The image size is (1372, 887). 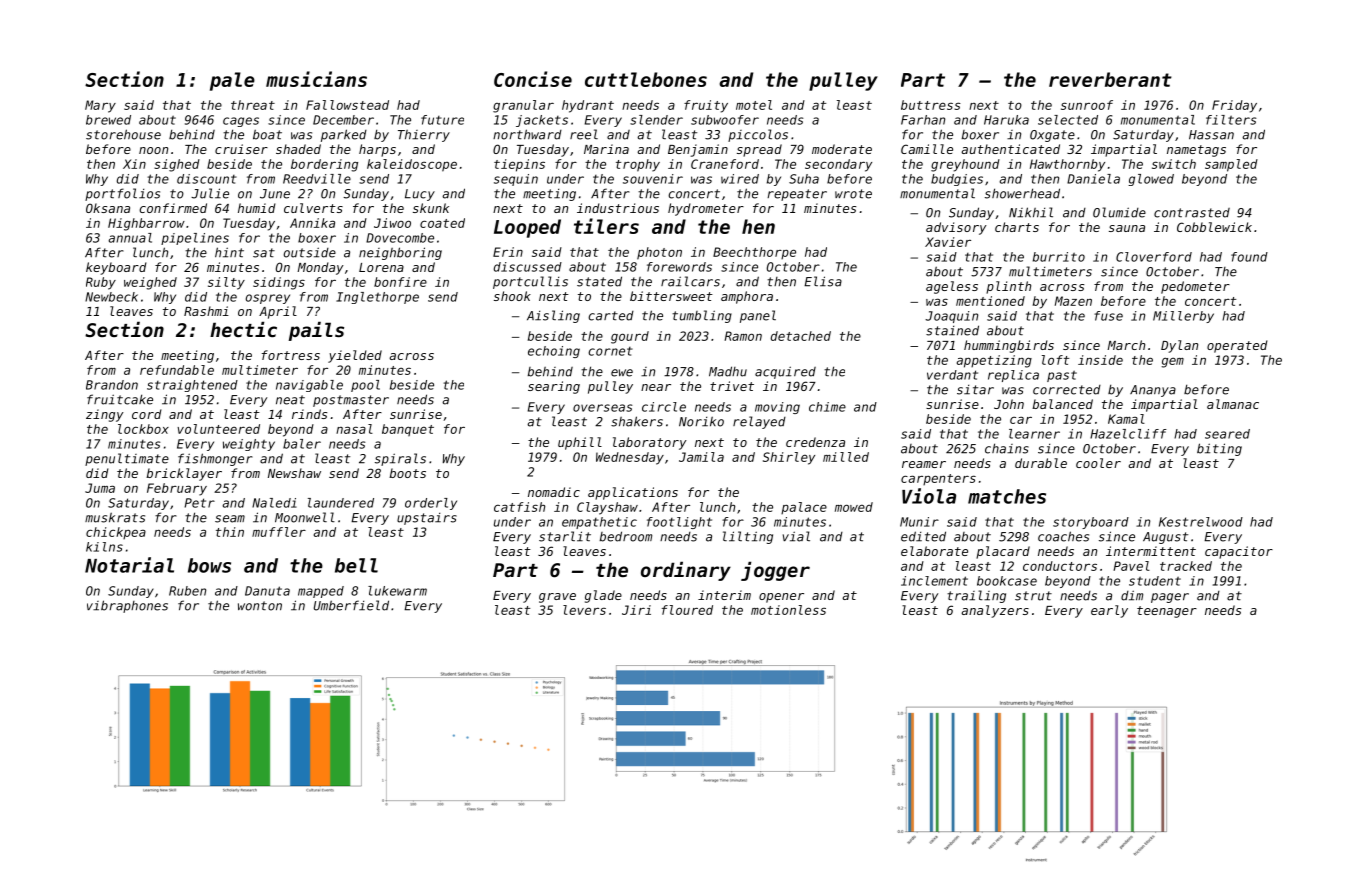 What do you see at coordinates (1153, 391) in the screenshot?
I see `Ananya` at bounding box center [1153, 391].
